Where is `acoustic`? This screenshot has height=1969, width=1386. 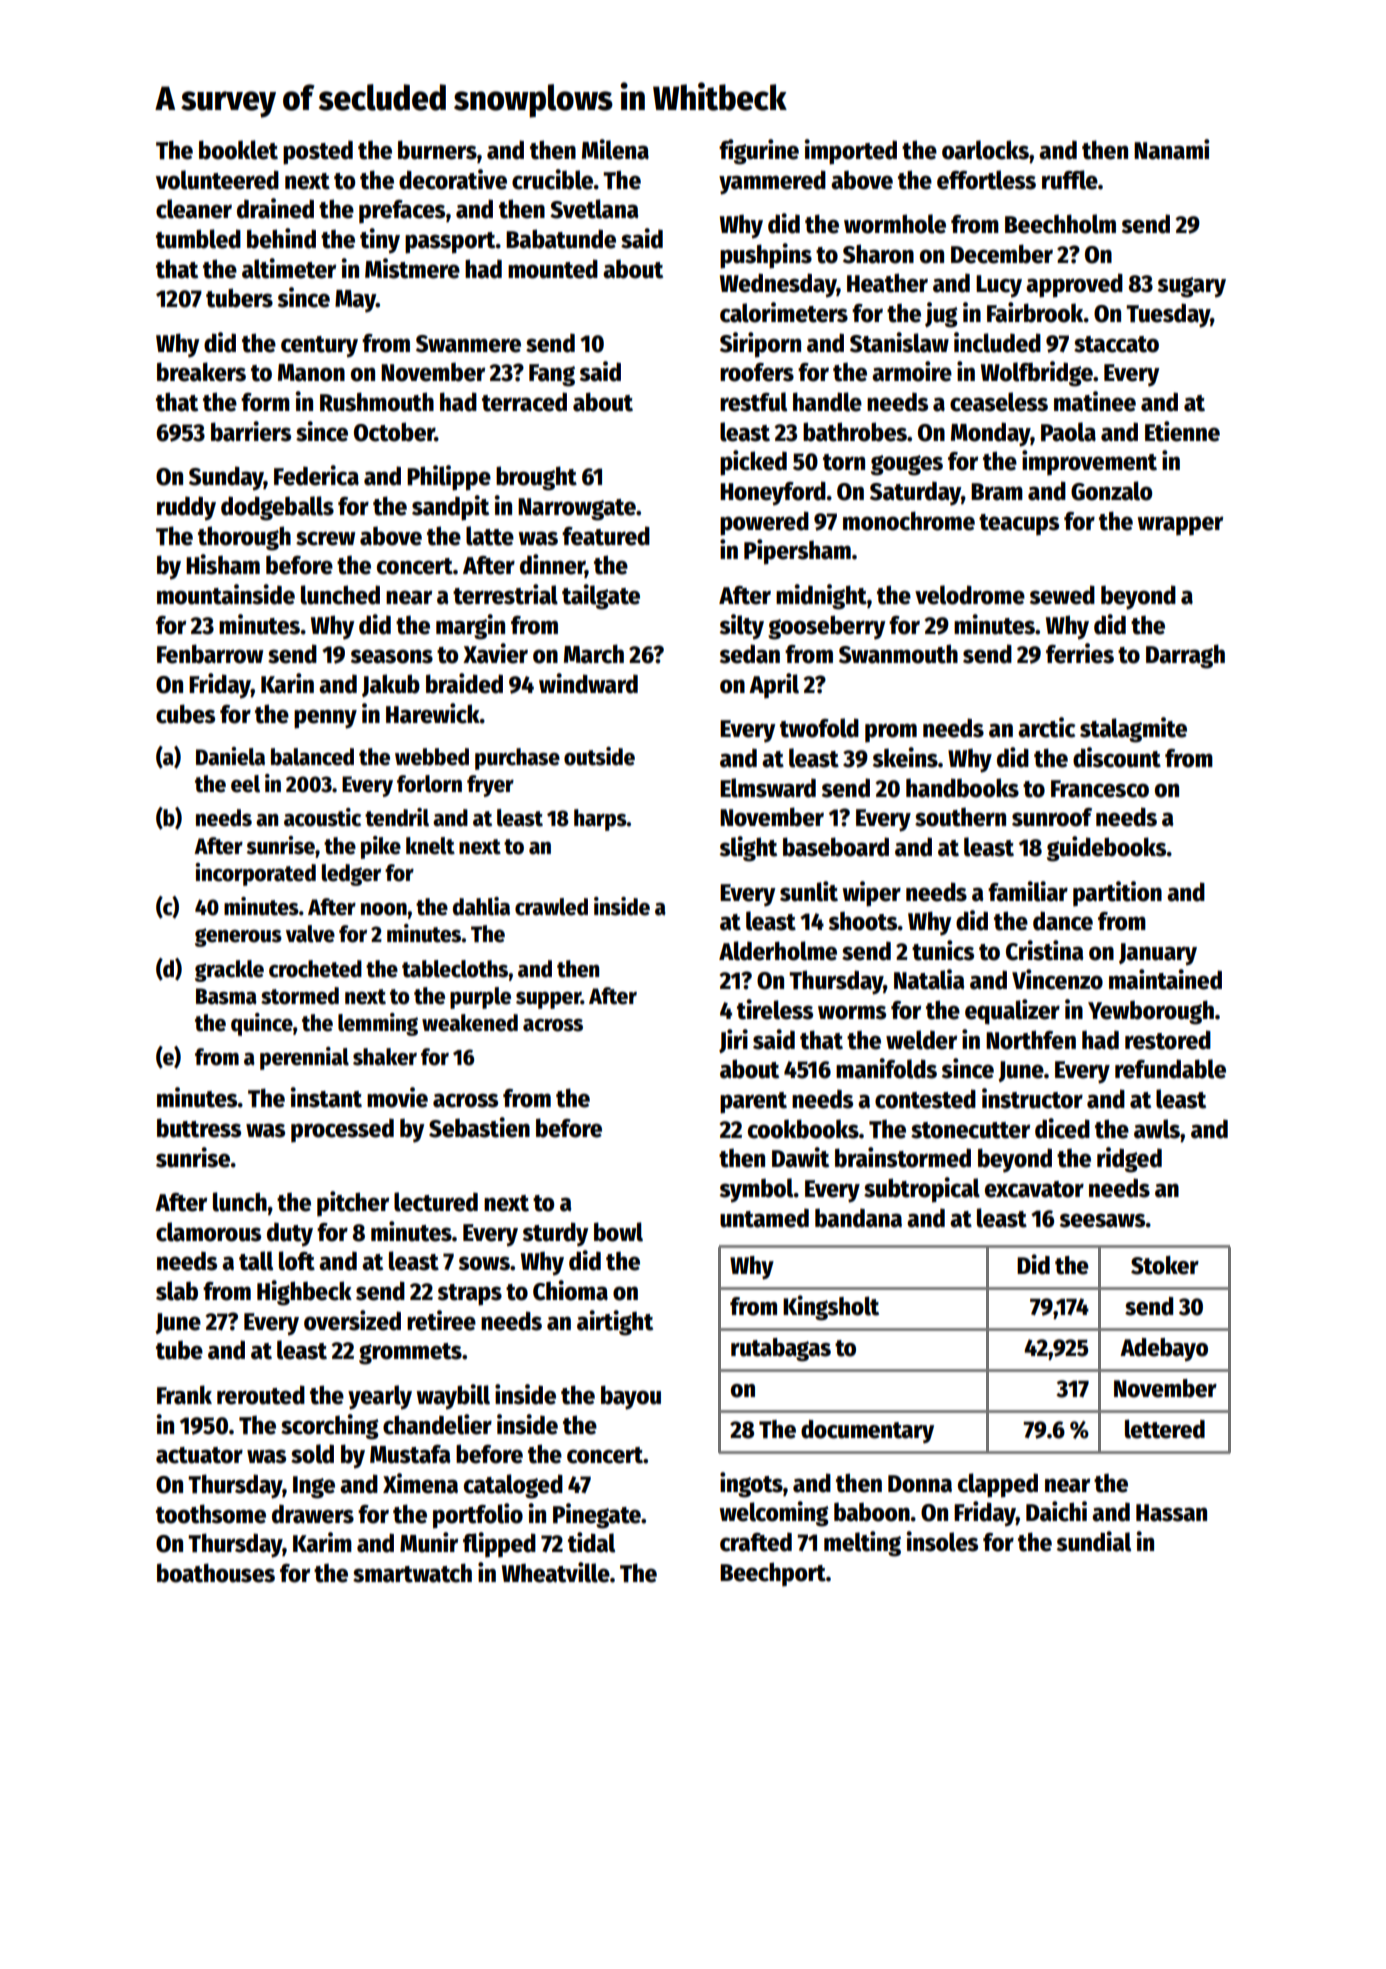 acoustic is located at coordinates (322, 817).
